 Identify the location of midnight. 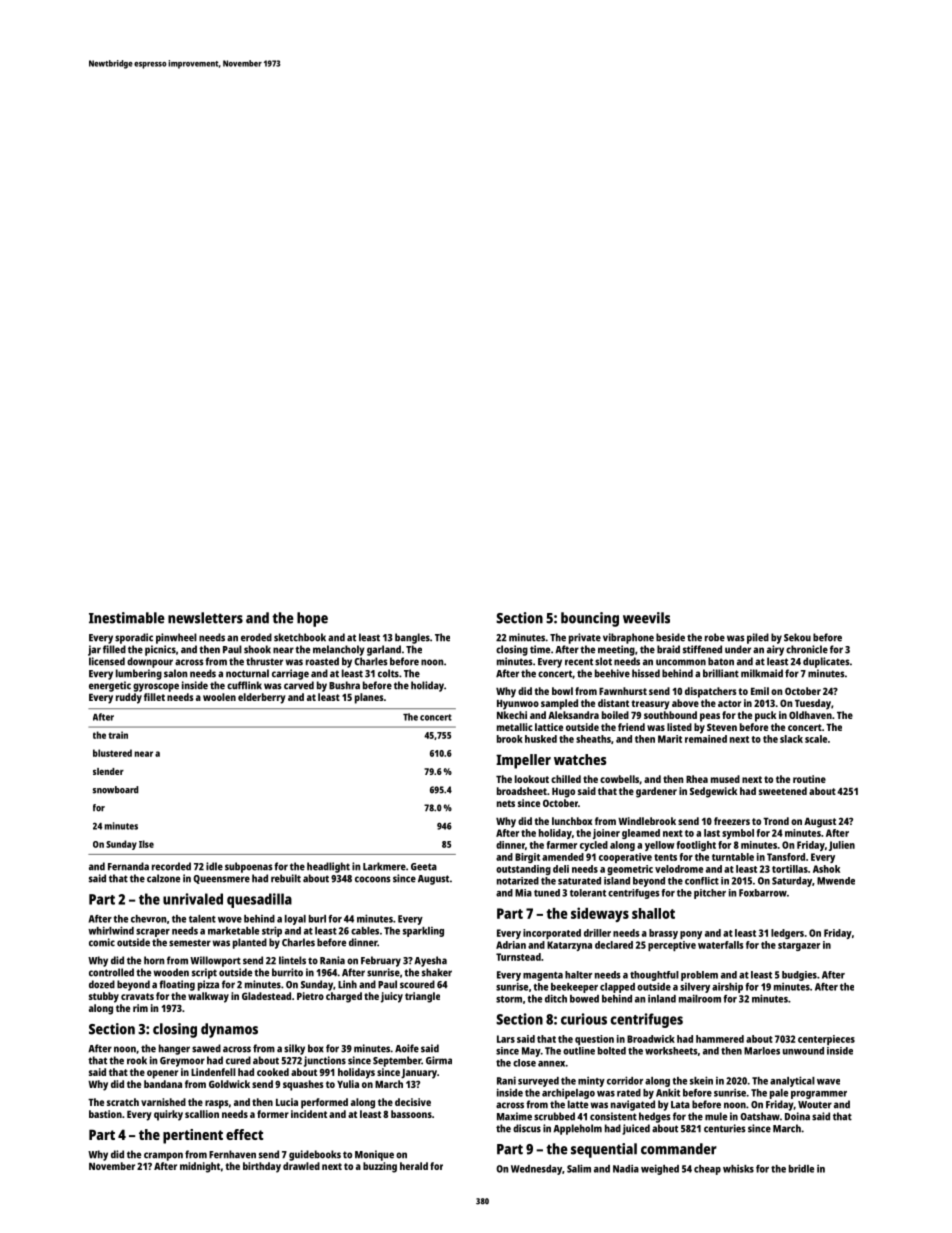
(200, 1167).
